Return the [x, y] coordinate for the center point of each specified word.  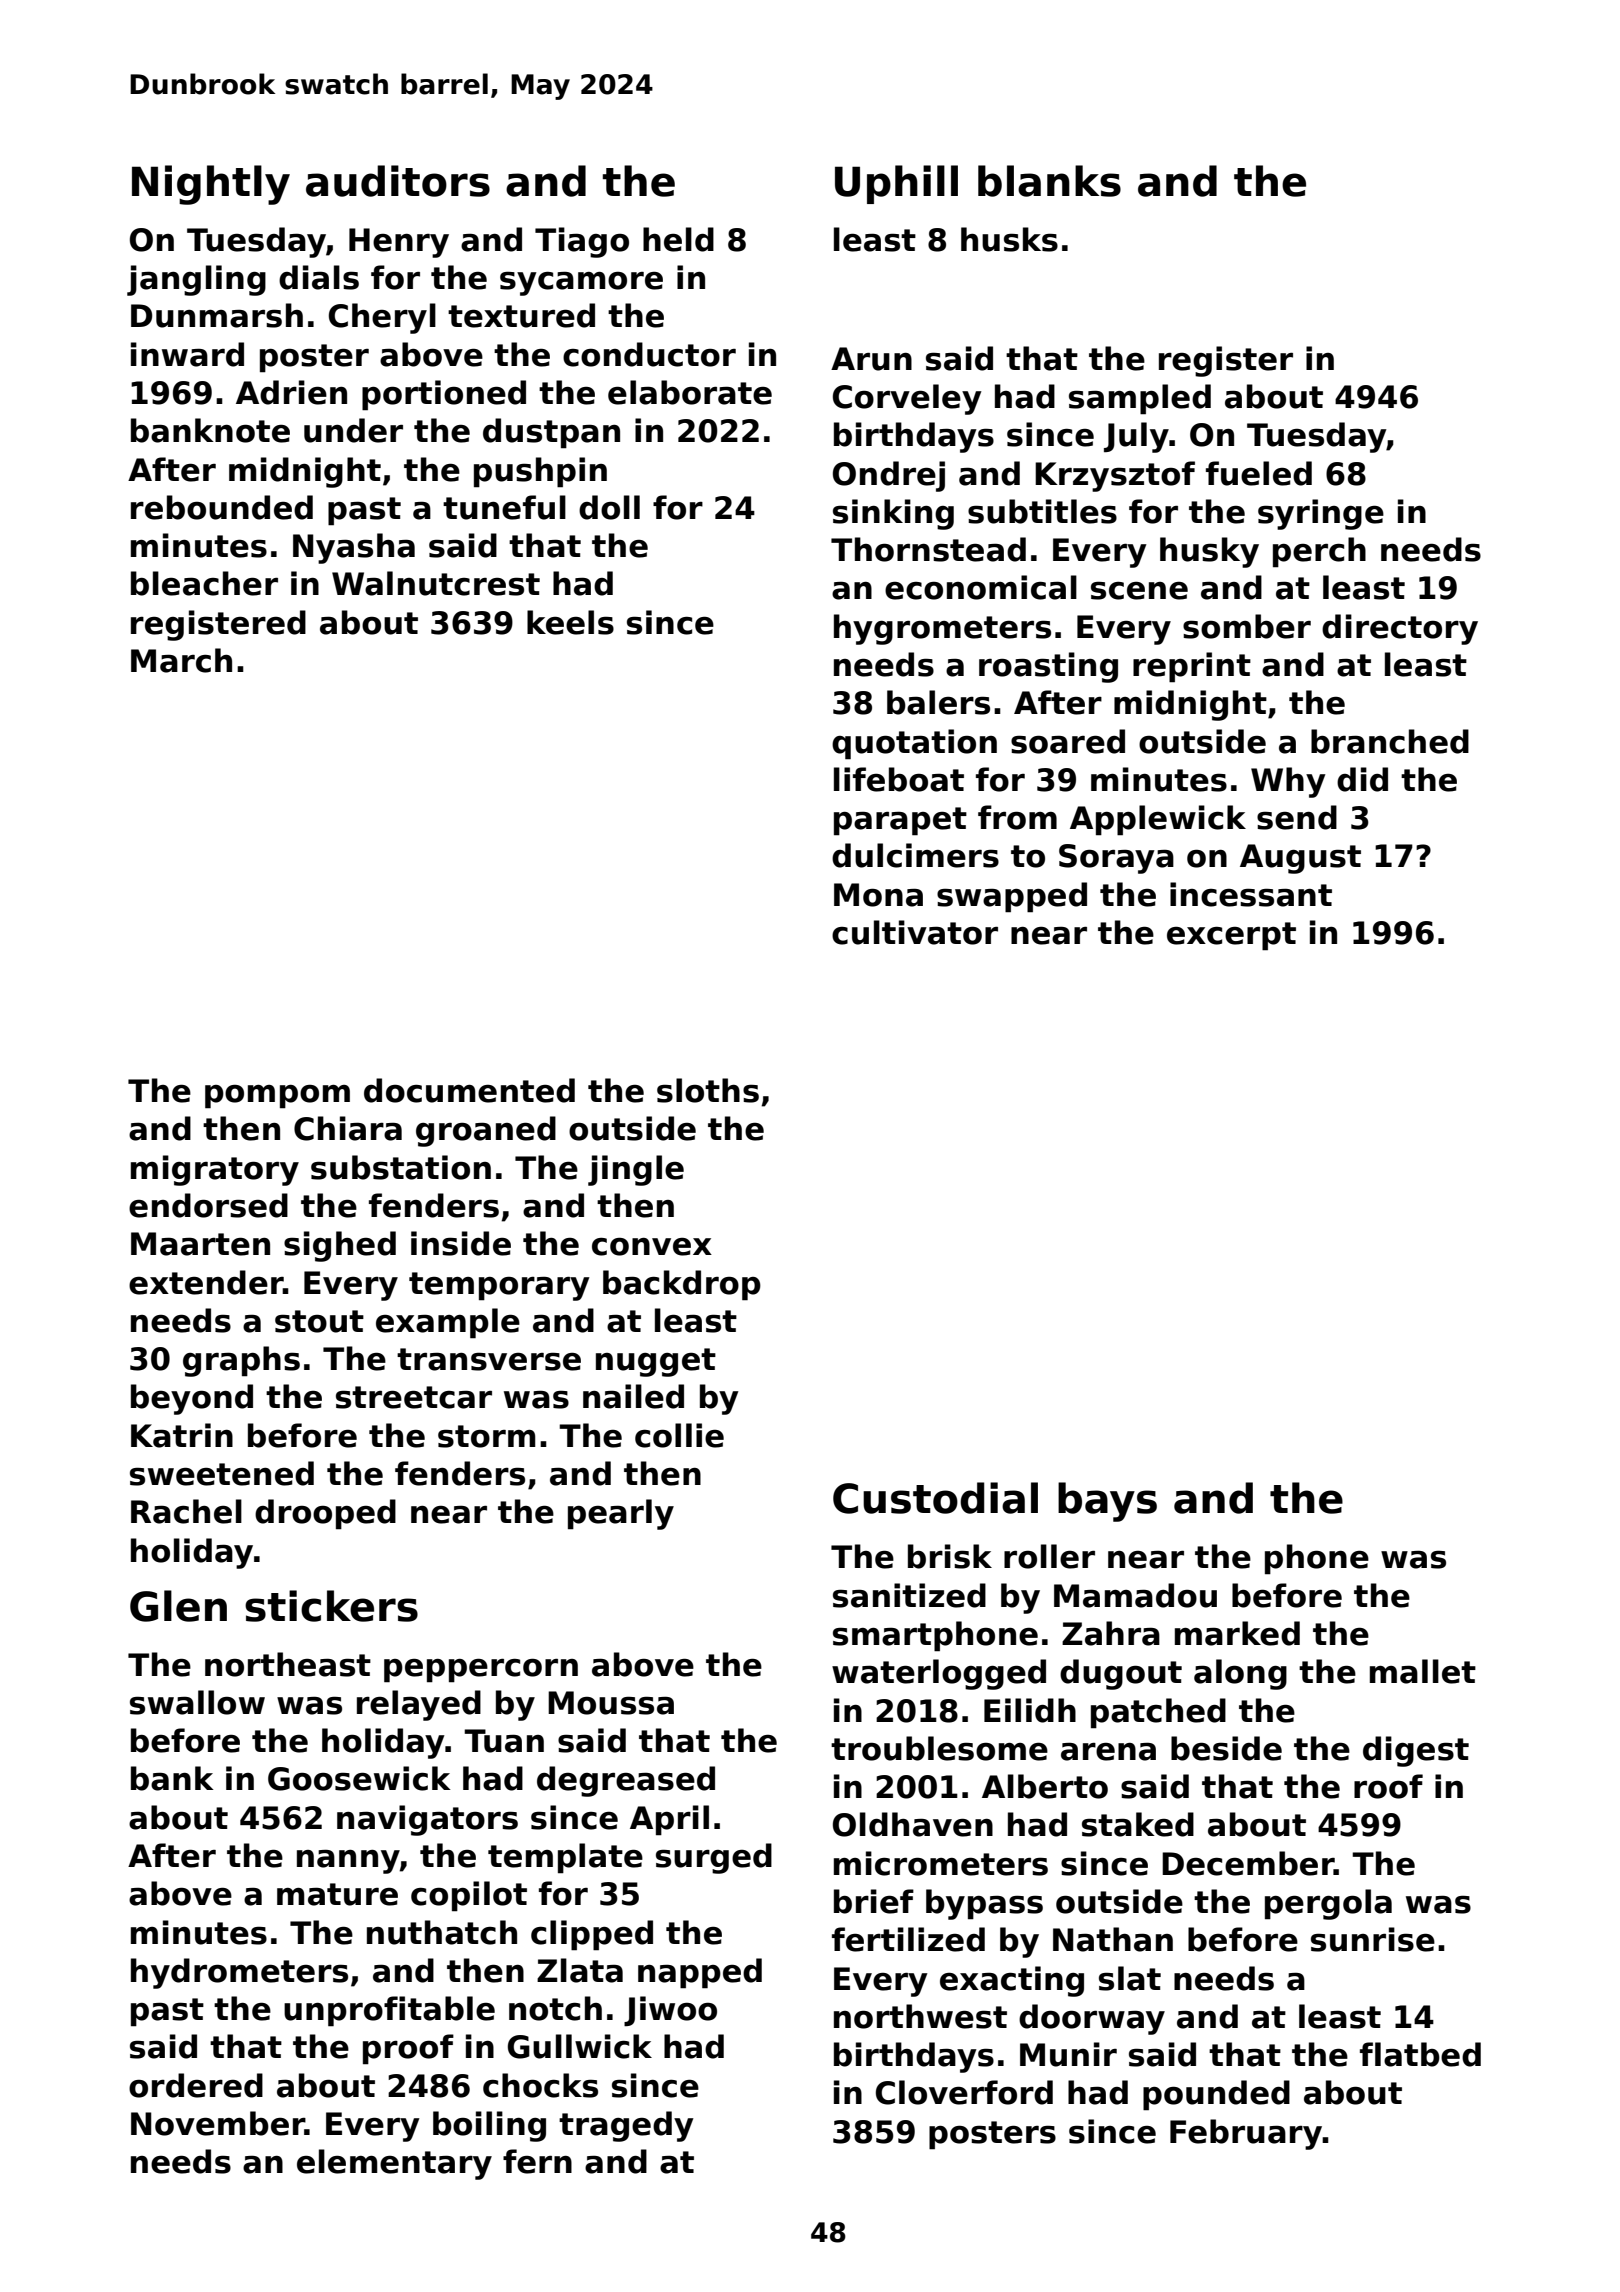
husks [1009, 239]
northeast [288, 1664]
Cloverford [964, 2092]
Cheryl [382, 318]
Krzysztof [1115, 476]
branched [1390, 741]
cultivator [915, 932]
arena [1108, 1752]
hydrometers [239, 1973]
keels [570, 622]
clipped [592, 1935]
